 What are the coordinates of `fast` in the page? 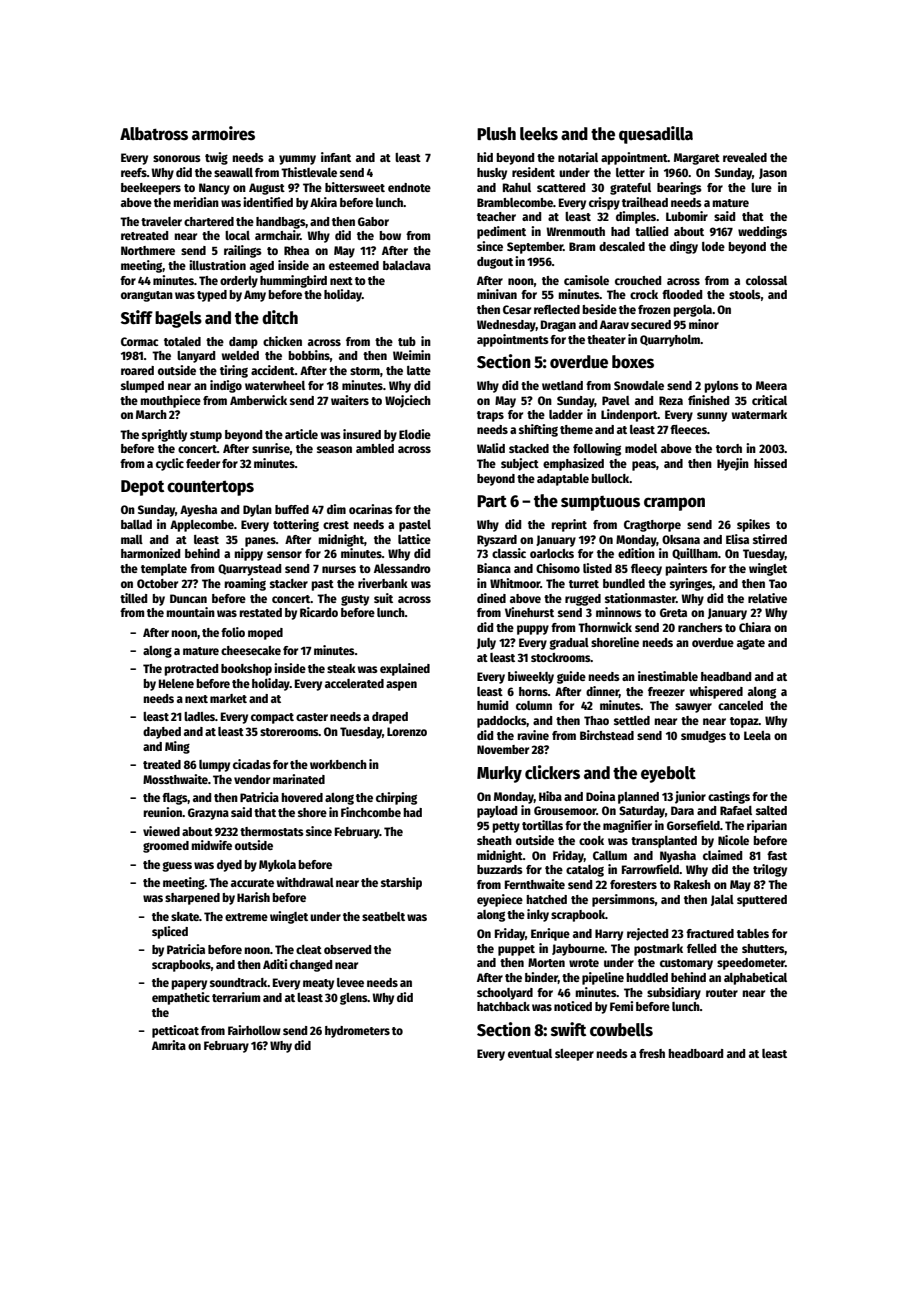 It's located at (777, 855).
